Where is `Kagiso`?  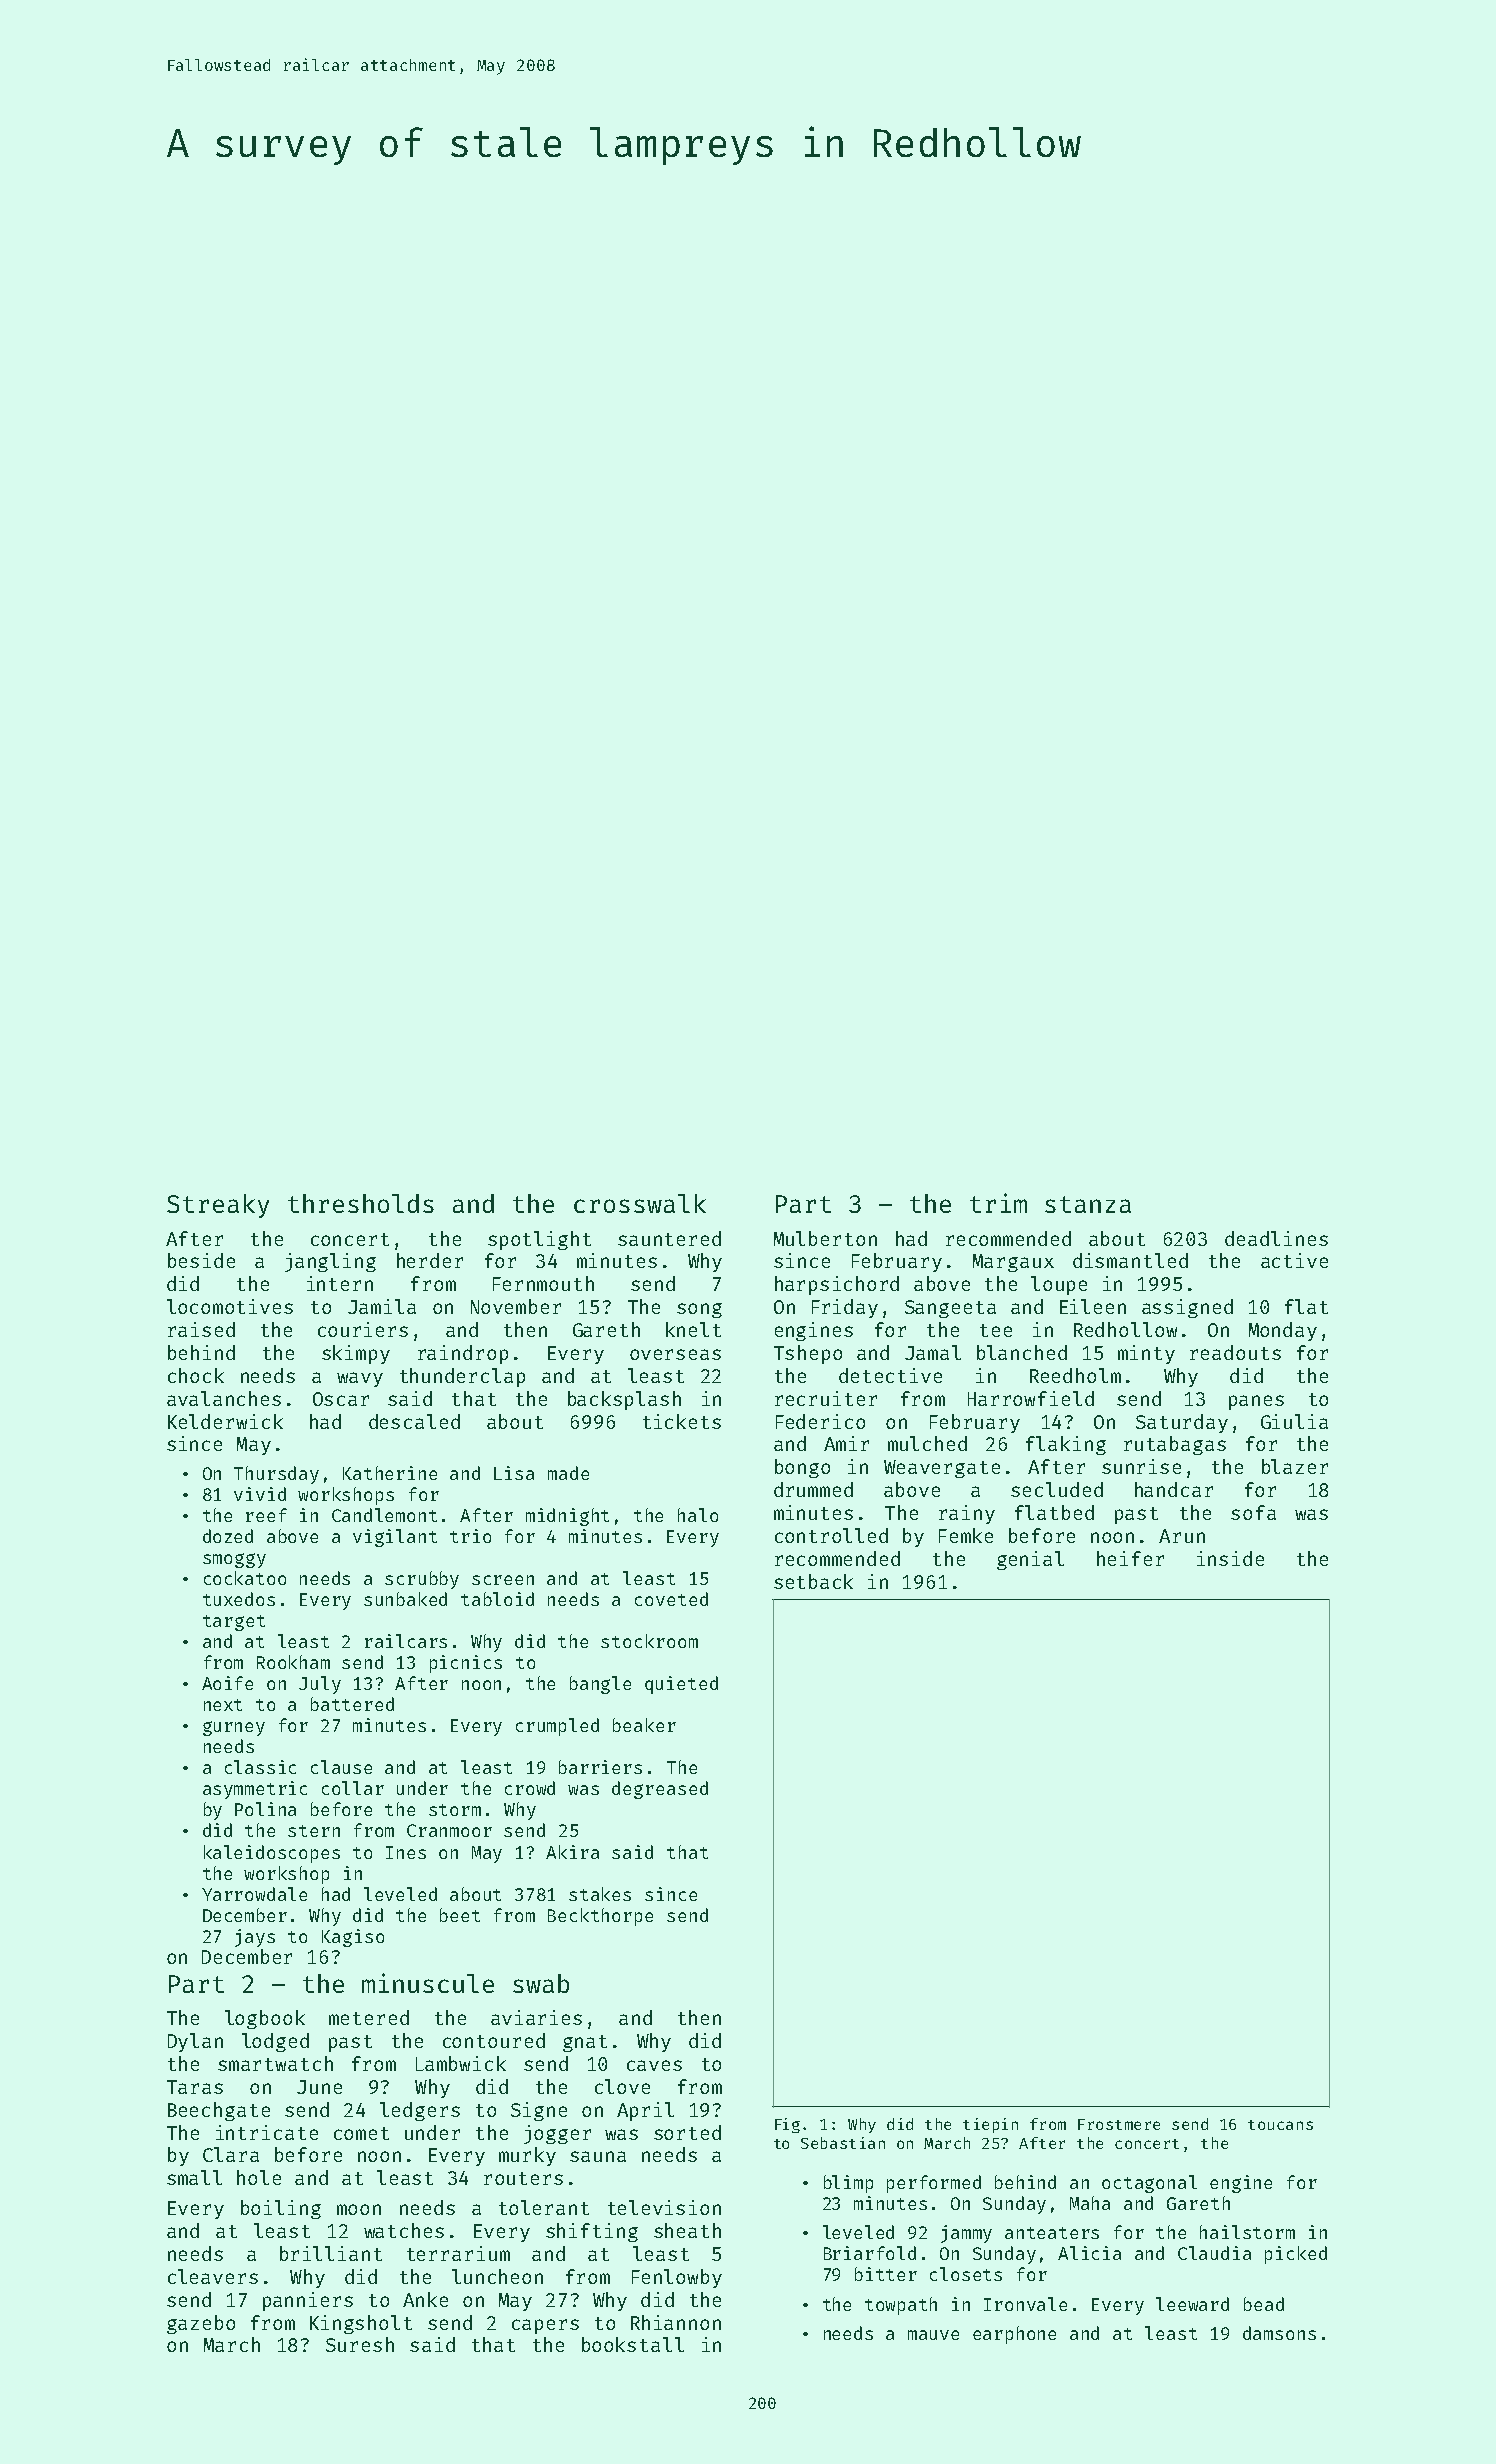 Kagiso is located at coordinates (353, 1938).
